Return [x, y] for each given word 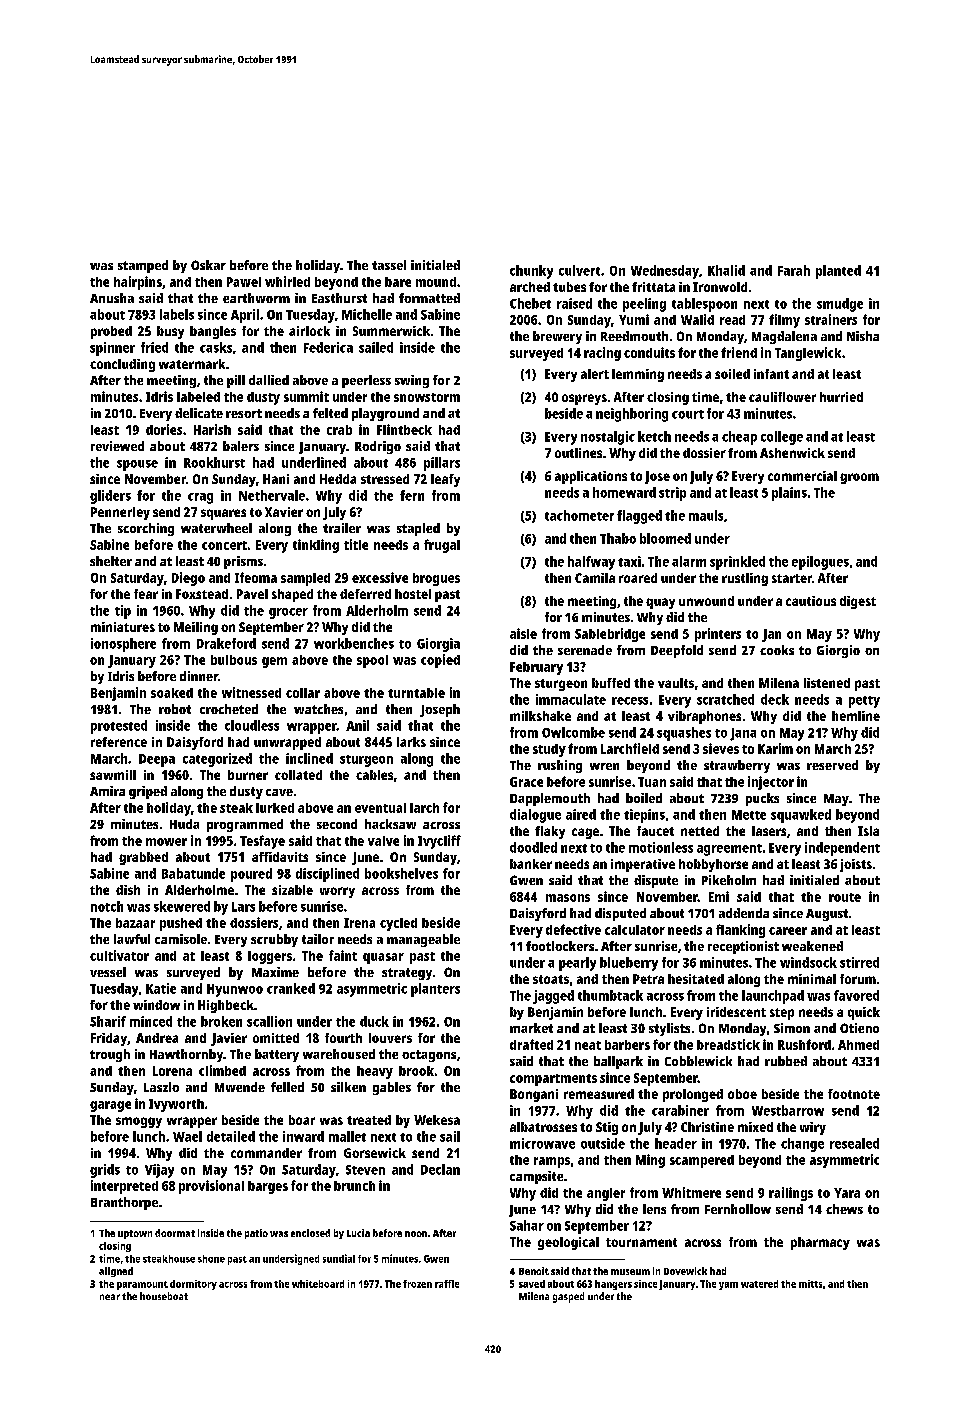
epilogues [820, 563]
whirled [287, 281]
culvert [579, 270]
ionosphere [123, 645]
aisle [523, 633]
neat [588, 1045]
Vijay [159, 1171]
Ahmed [858, 1045]
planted [838, 272]
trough [110, 1055]
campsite [536, 1177]
